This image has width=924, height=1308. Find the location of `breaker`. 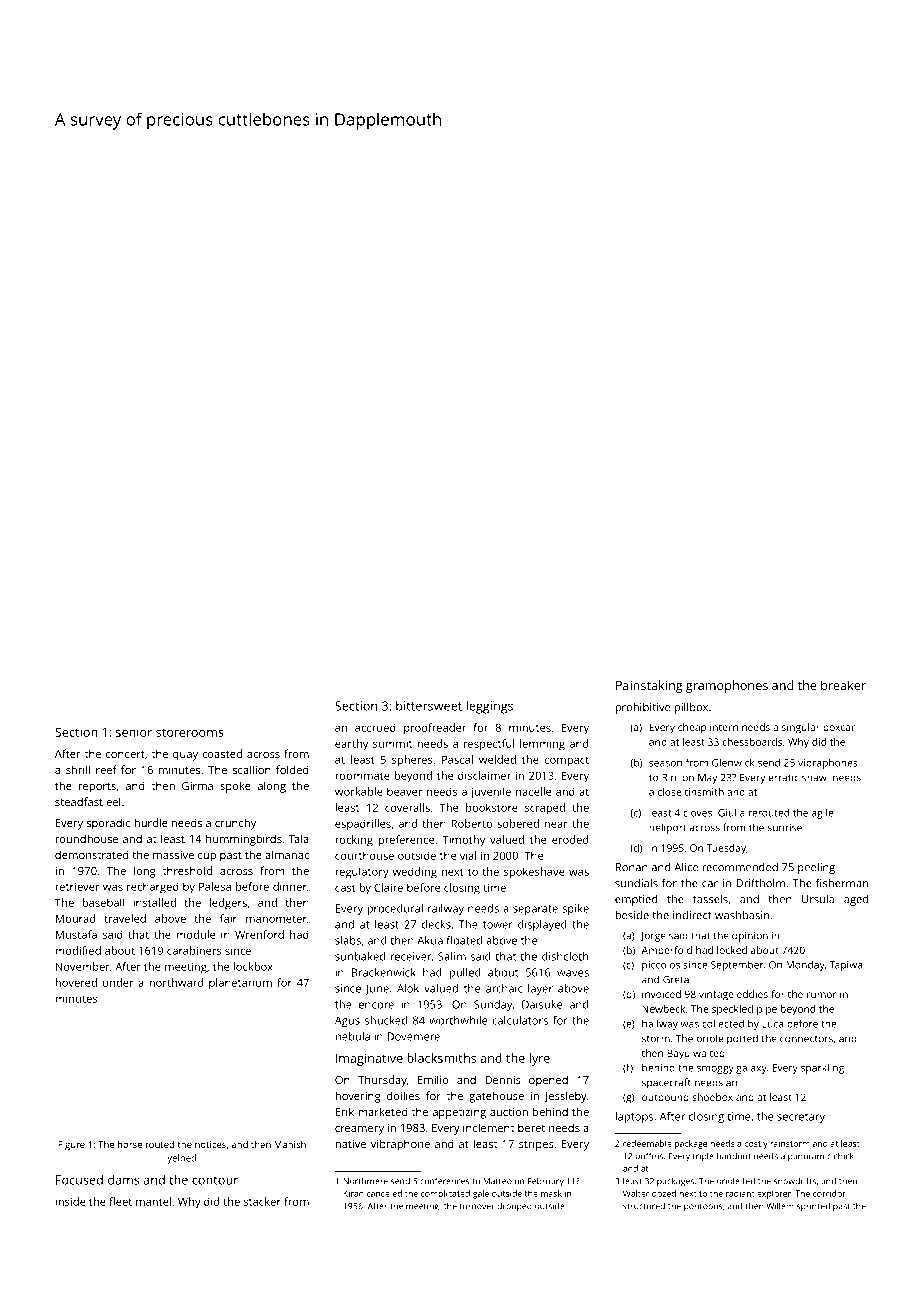

breaker is located at coordinates (843, 685).
